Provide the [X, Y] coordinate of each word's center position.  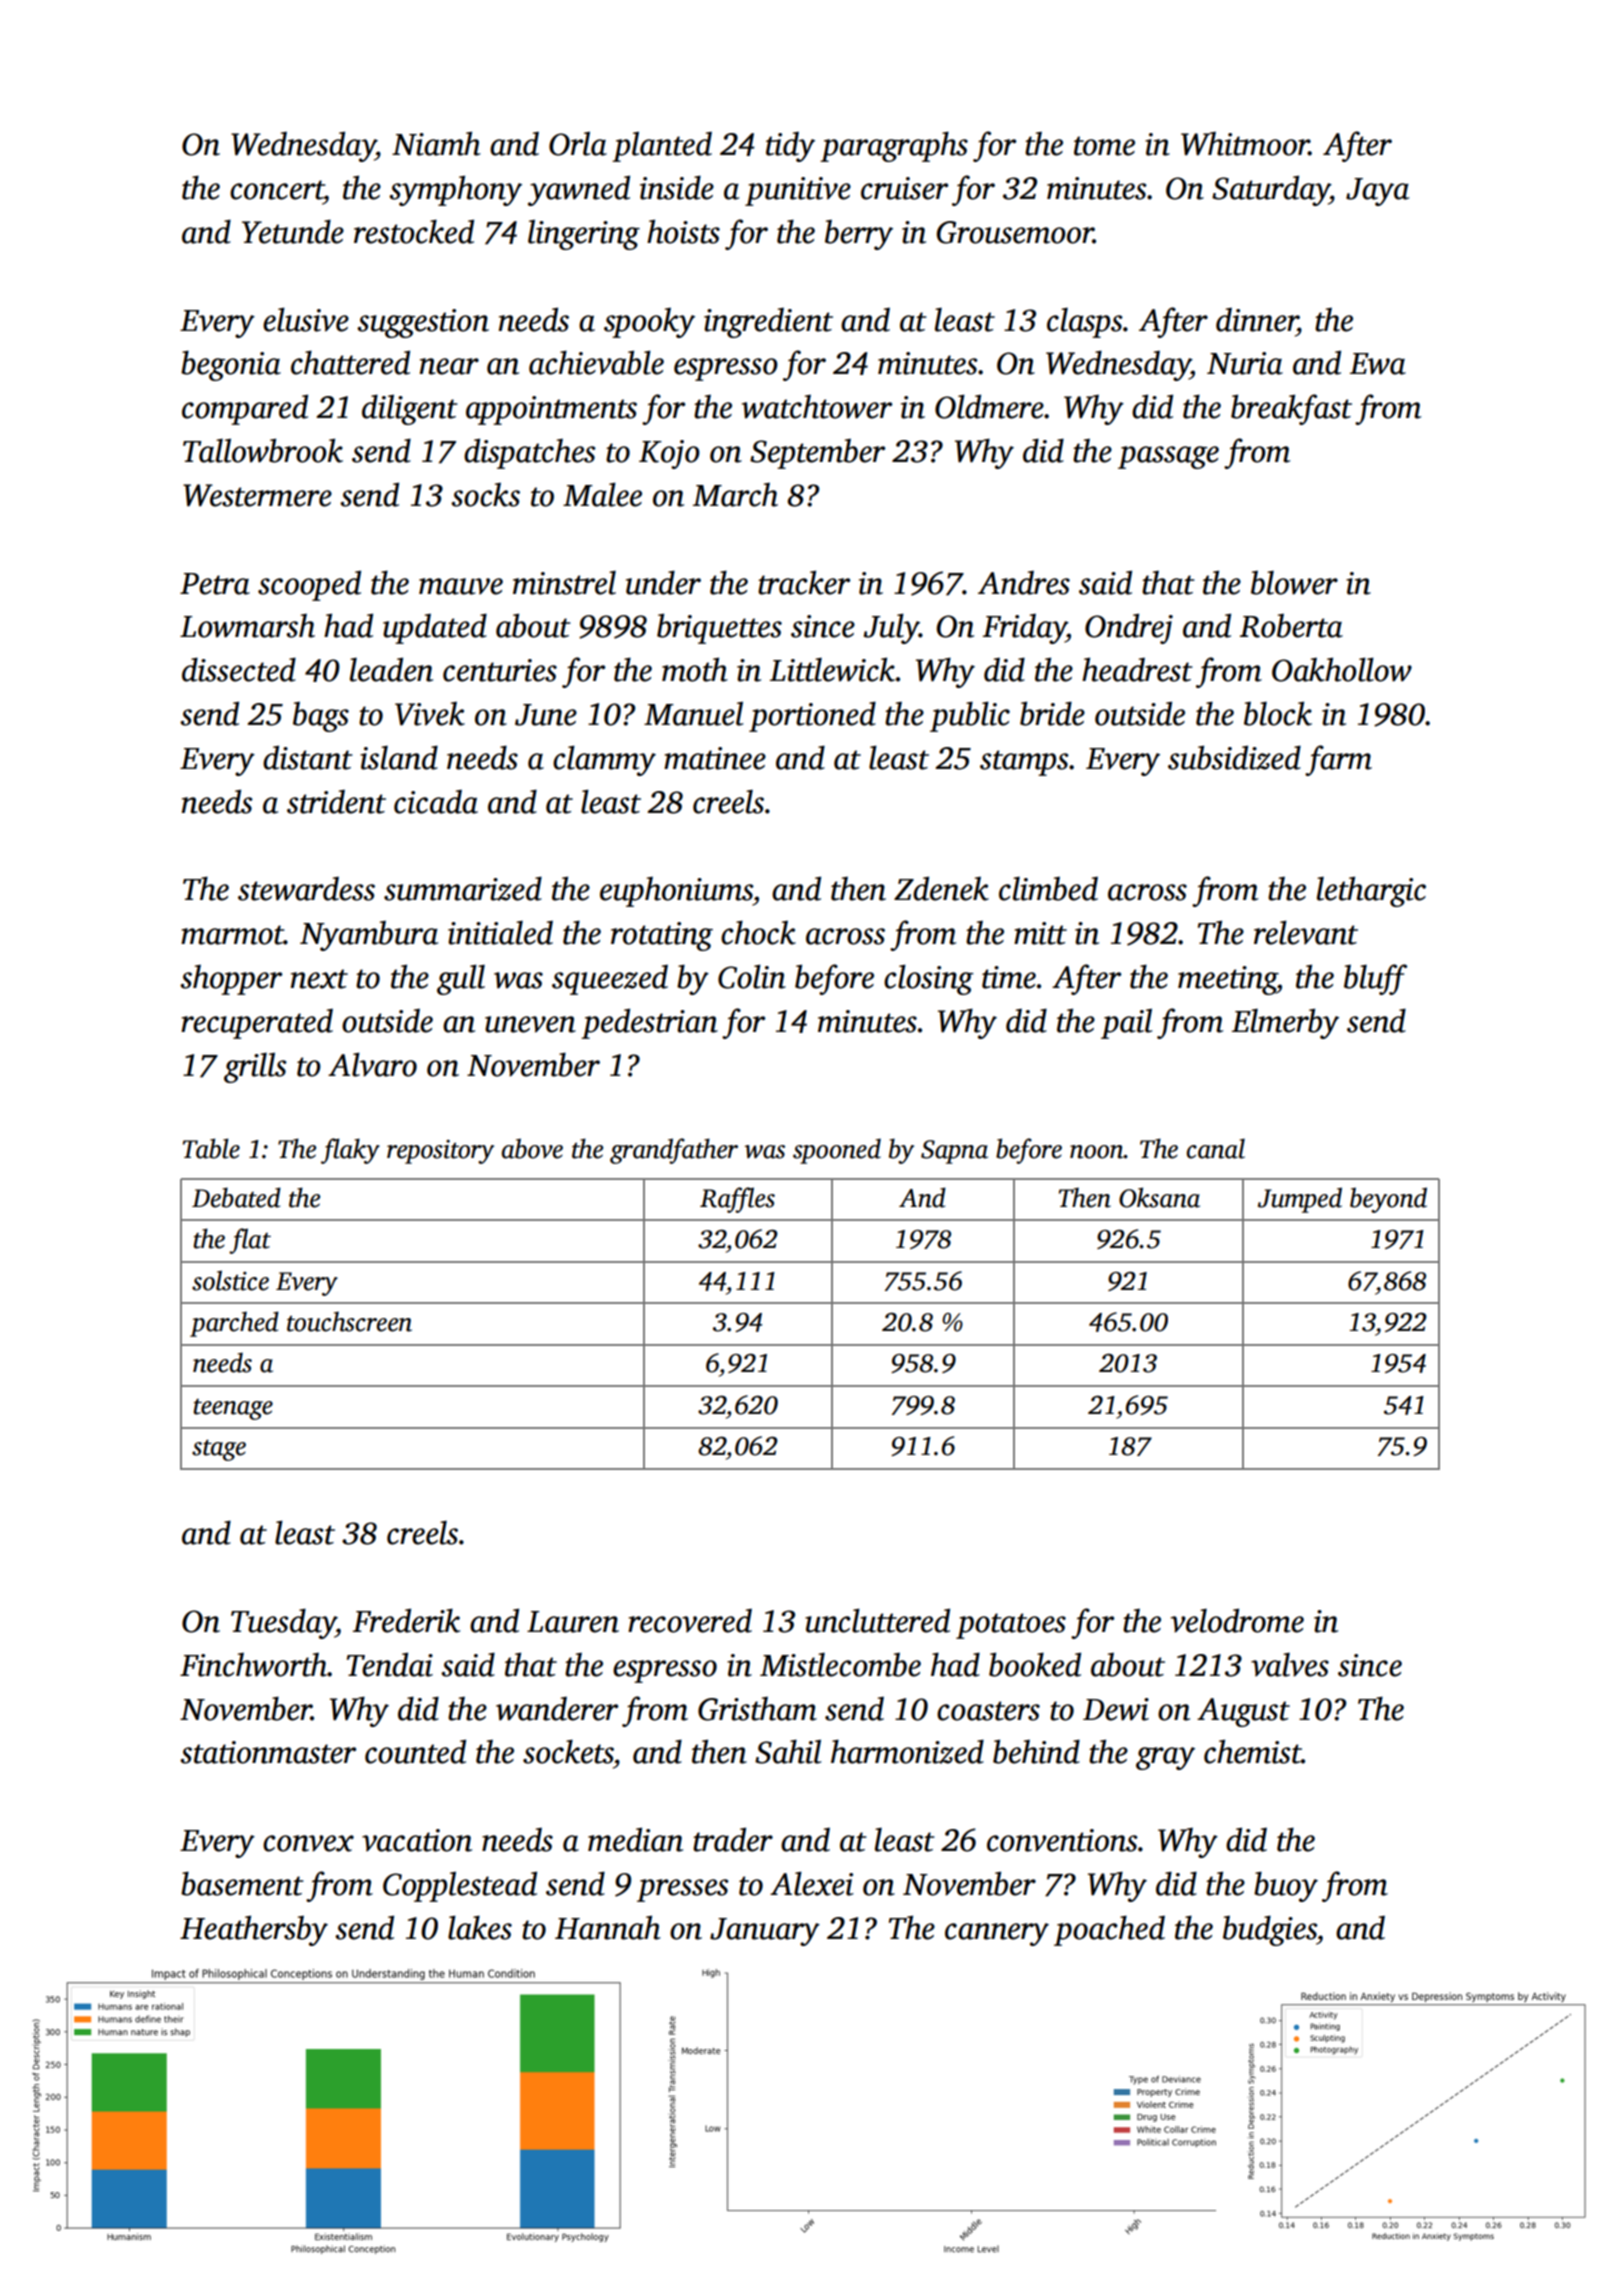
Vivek [430, 714]
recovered [690, 1621]
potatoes [1011, 1626]
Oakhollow [1342, 669]
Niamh [436, 144]
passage [1168, 457]
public [970, 716]
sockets [568, 1752]
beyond [1388, 1200]
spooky [649, 323]
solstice [230, 1280]
